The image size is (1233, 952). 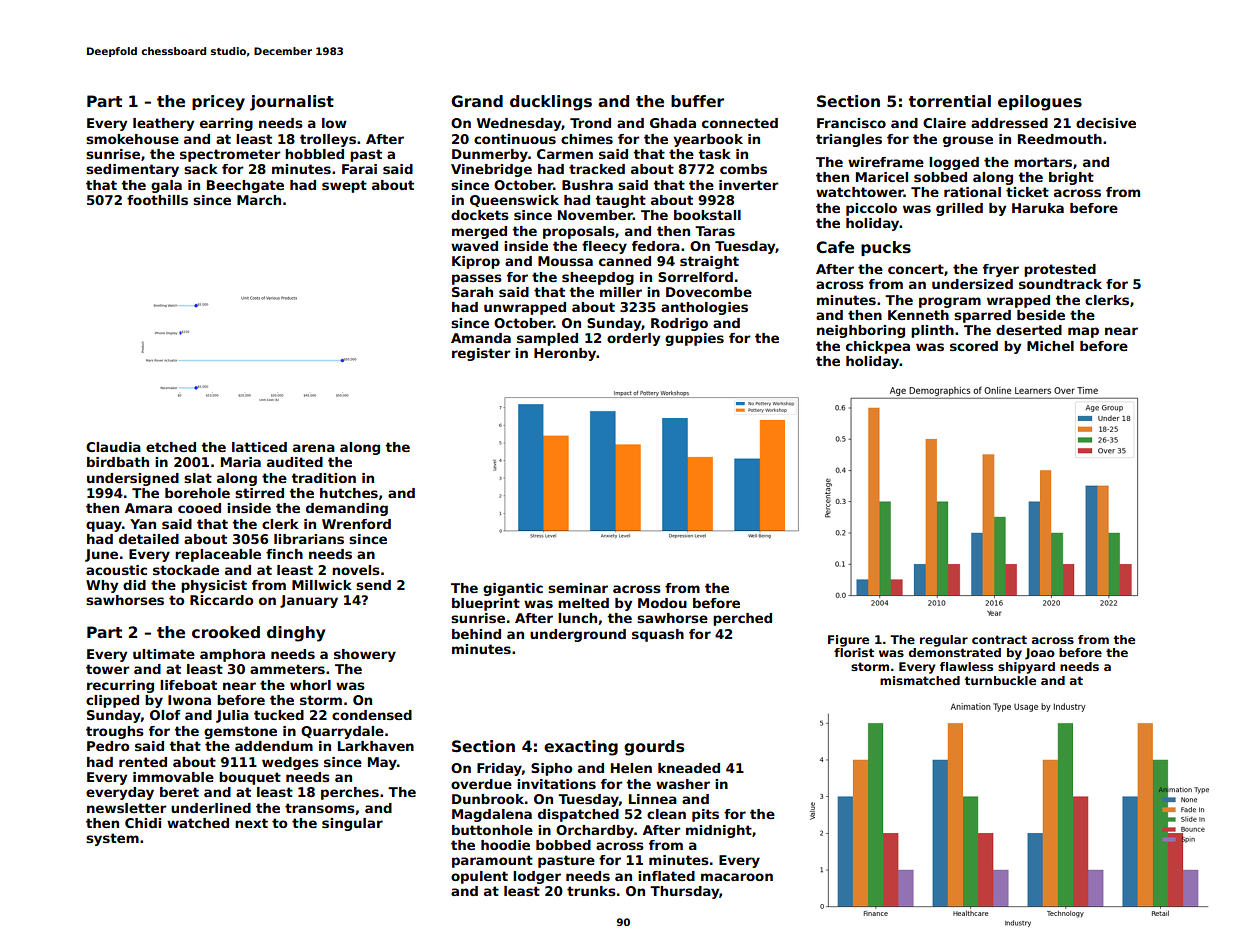 What do you see at coordinates (292, 103) in the screenshot?
I see `journalist` at bounding box center [292, 103].
